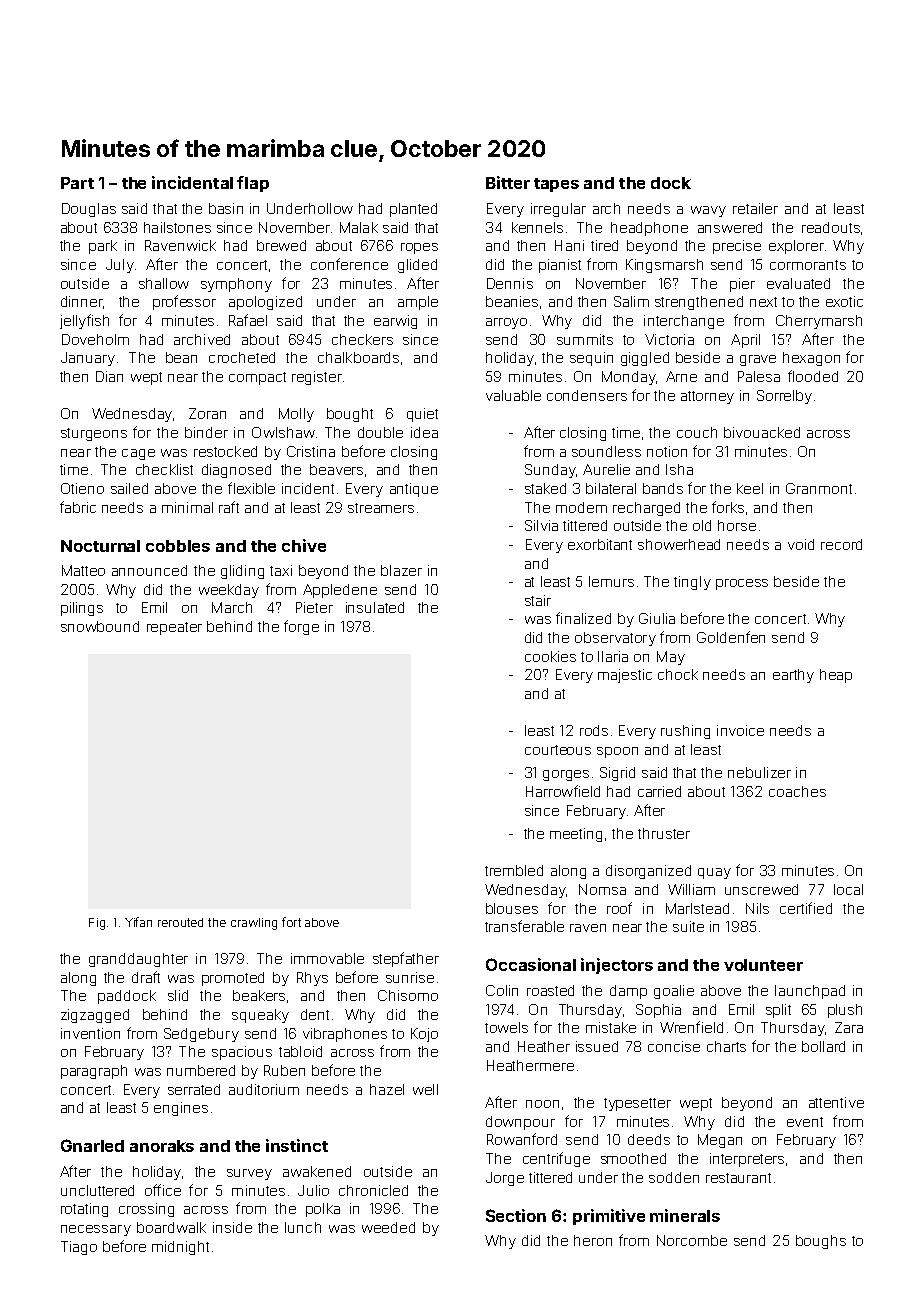 This screenshot has height=1314, width=924. Describe the element at coordinates (848, 889) in the screenshot. I see `local` at that location.
